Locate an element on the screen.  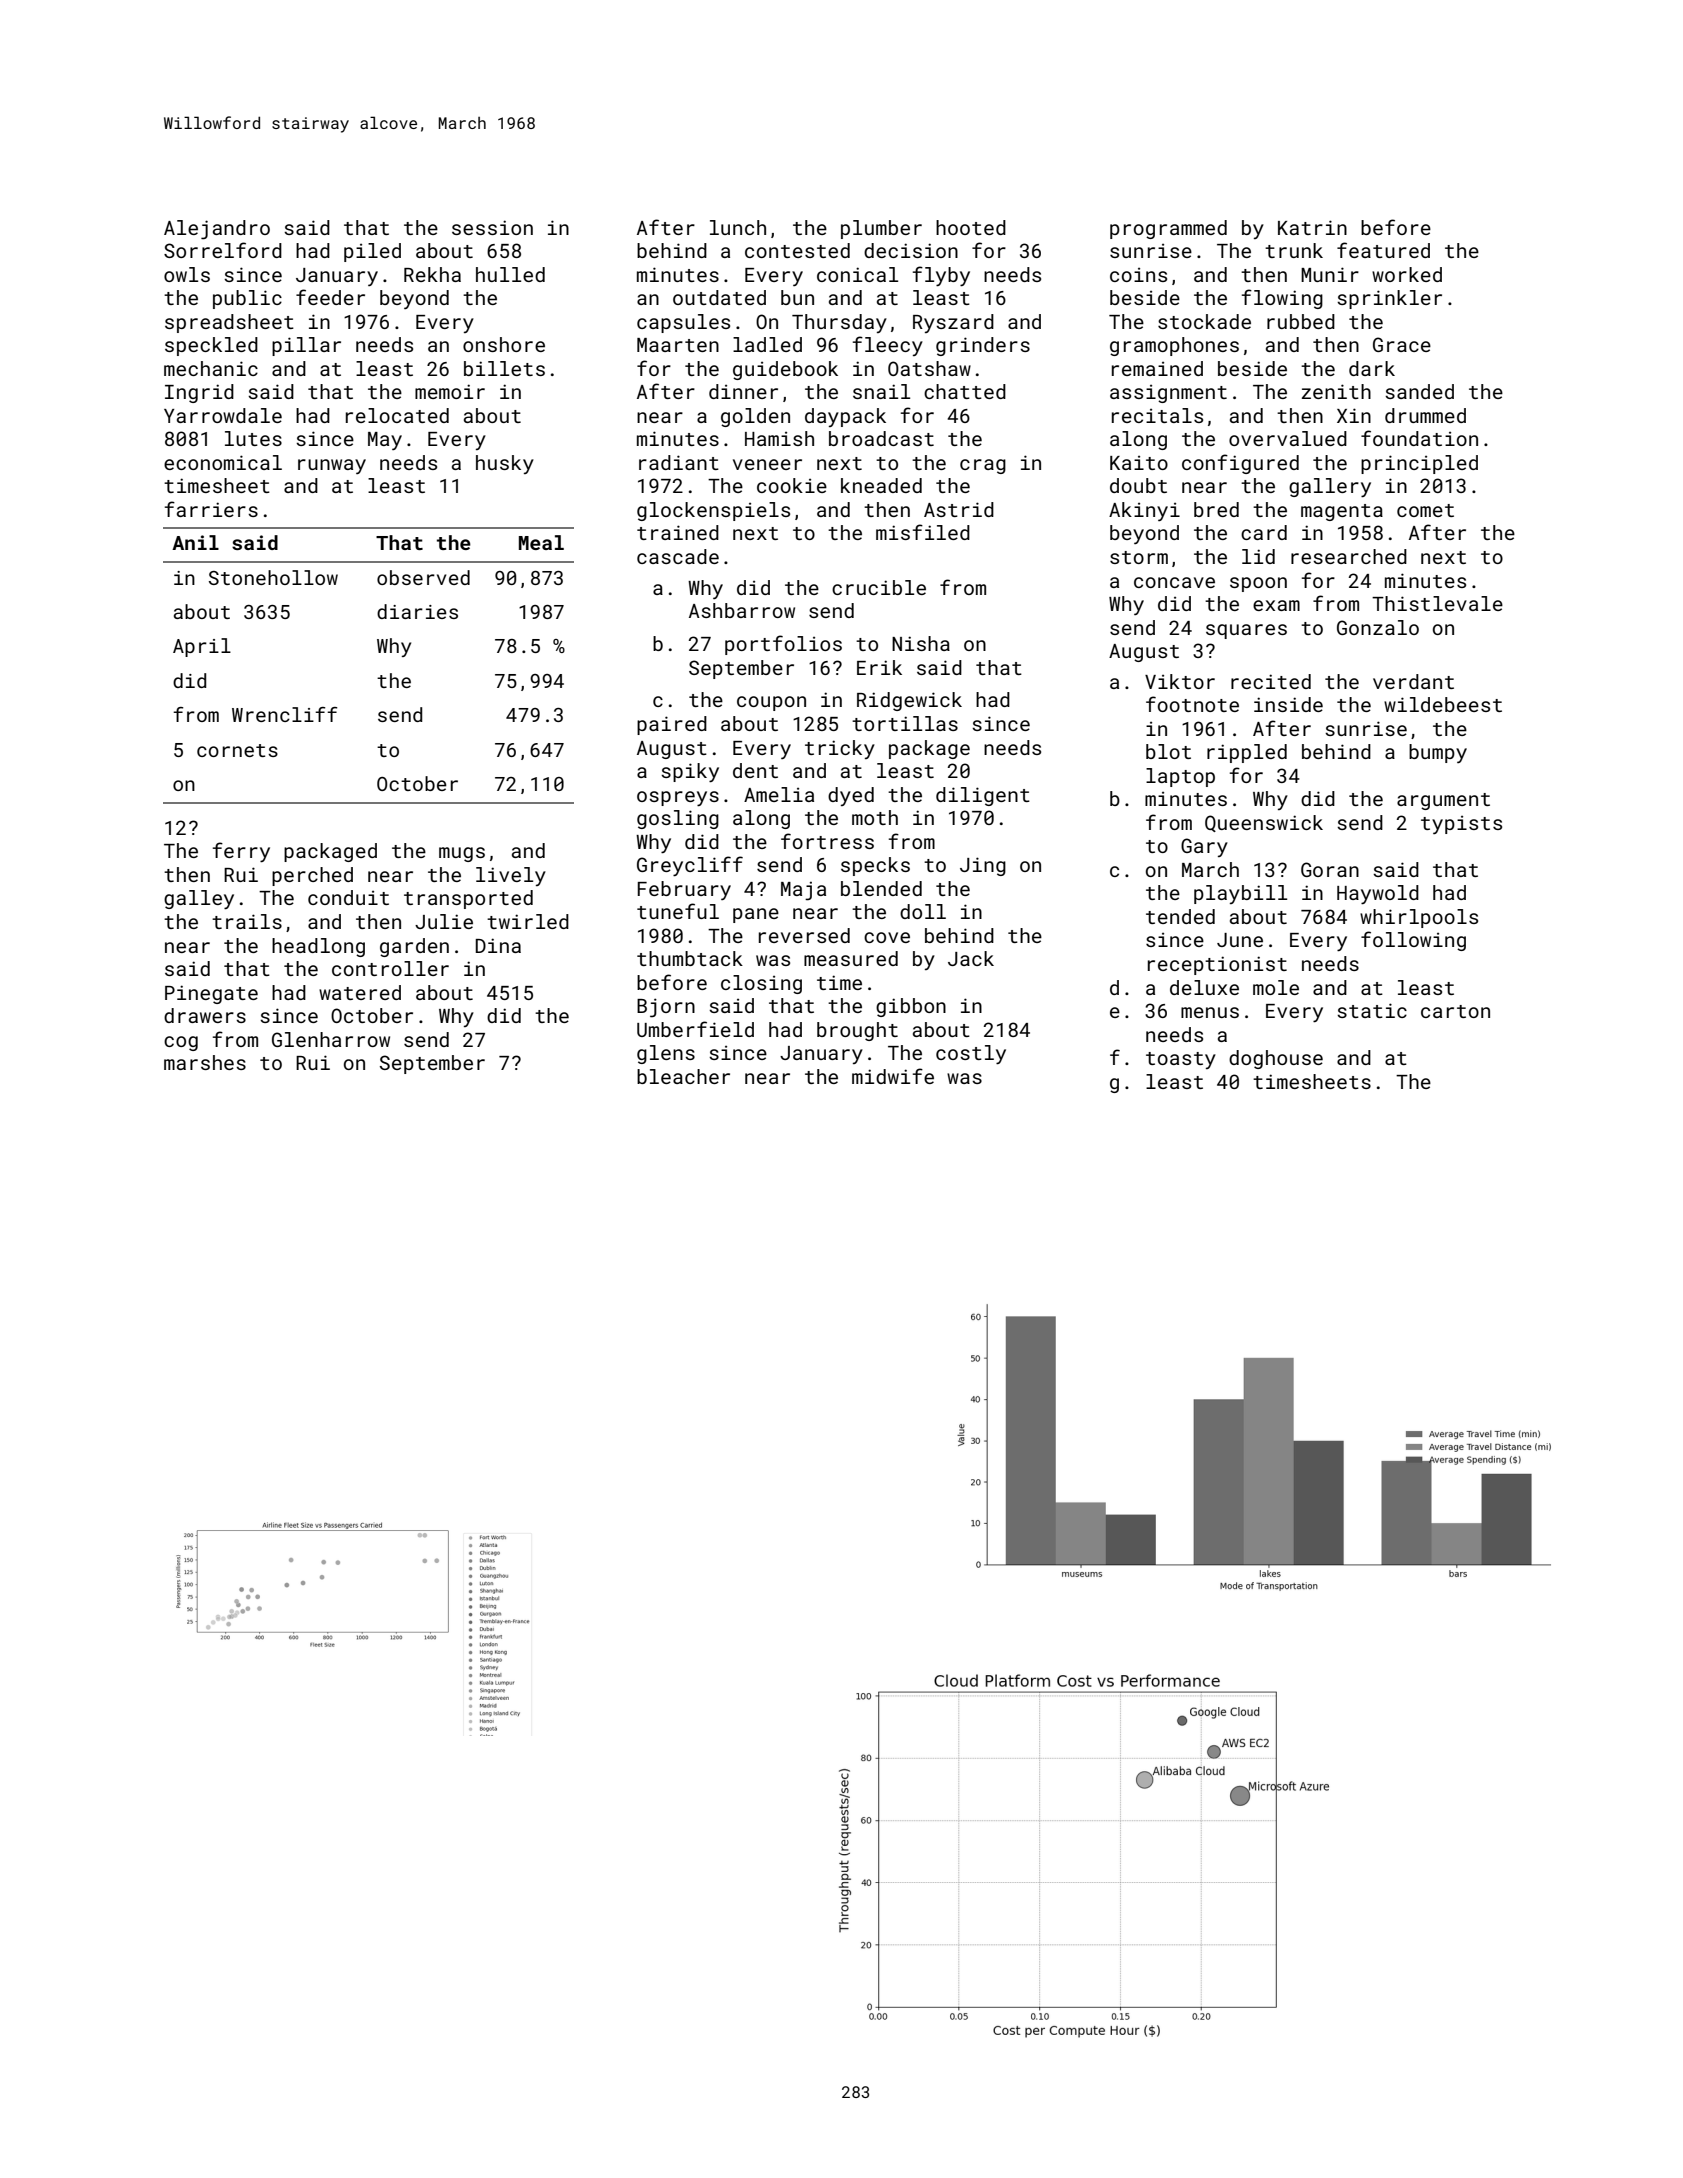
Goran is located at coordinates (1330, 869).
